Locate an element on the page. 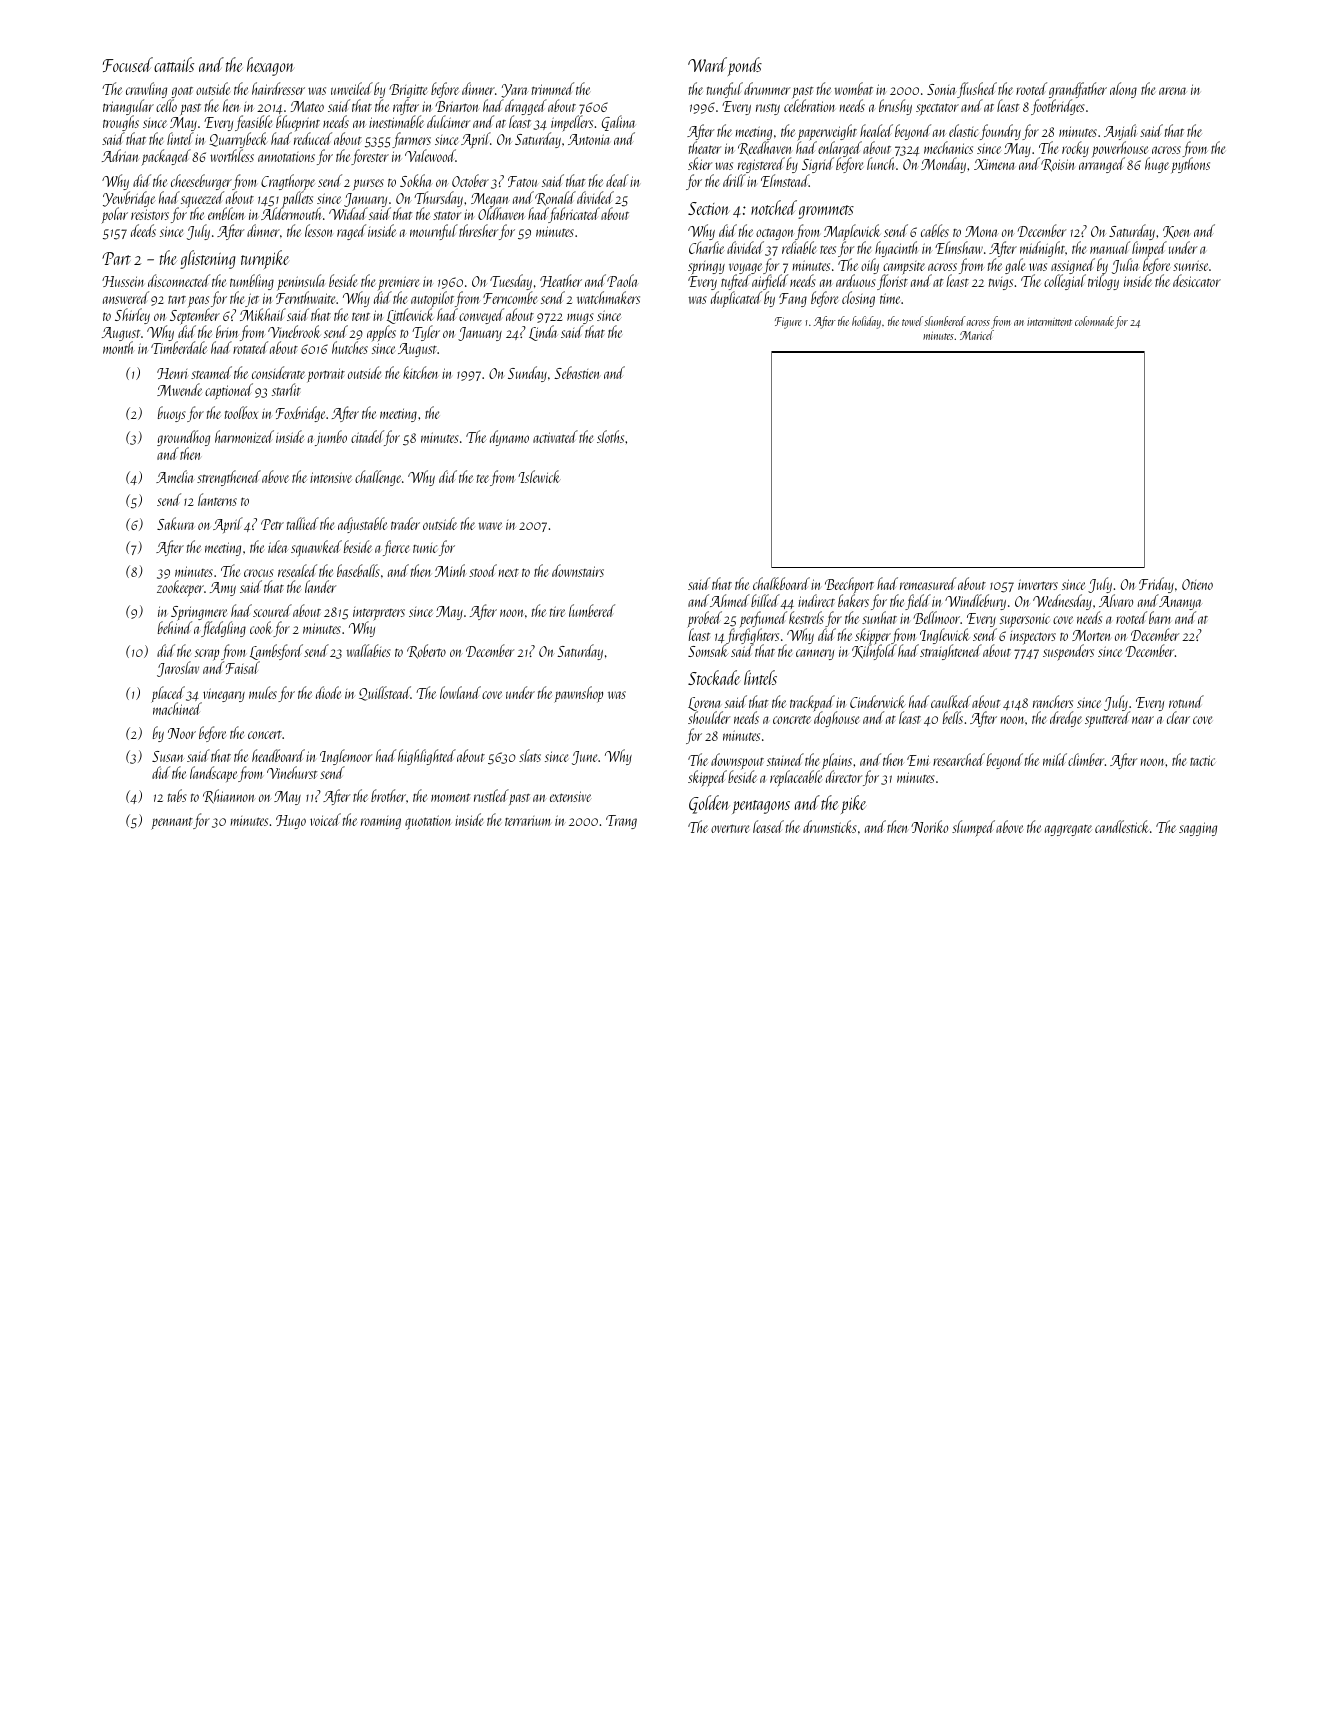  purses is located at coordinates (368, 184).
